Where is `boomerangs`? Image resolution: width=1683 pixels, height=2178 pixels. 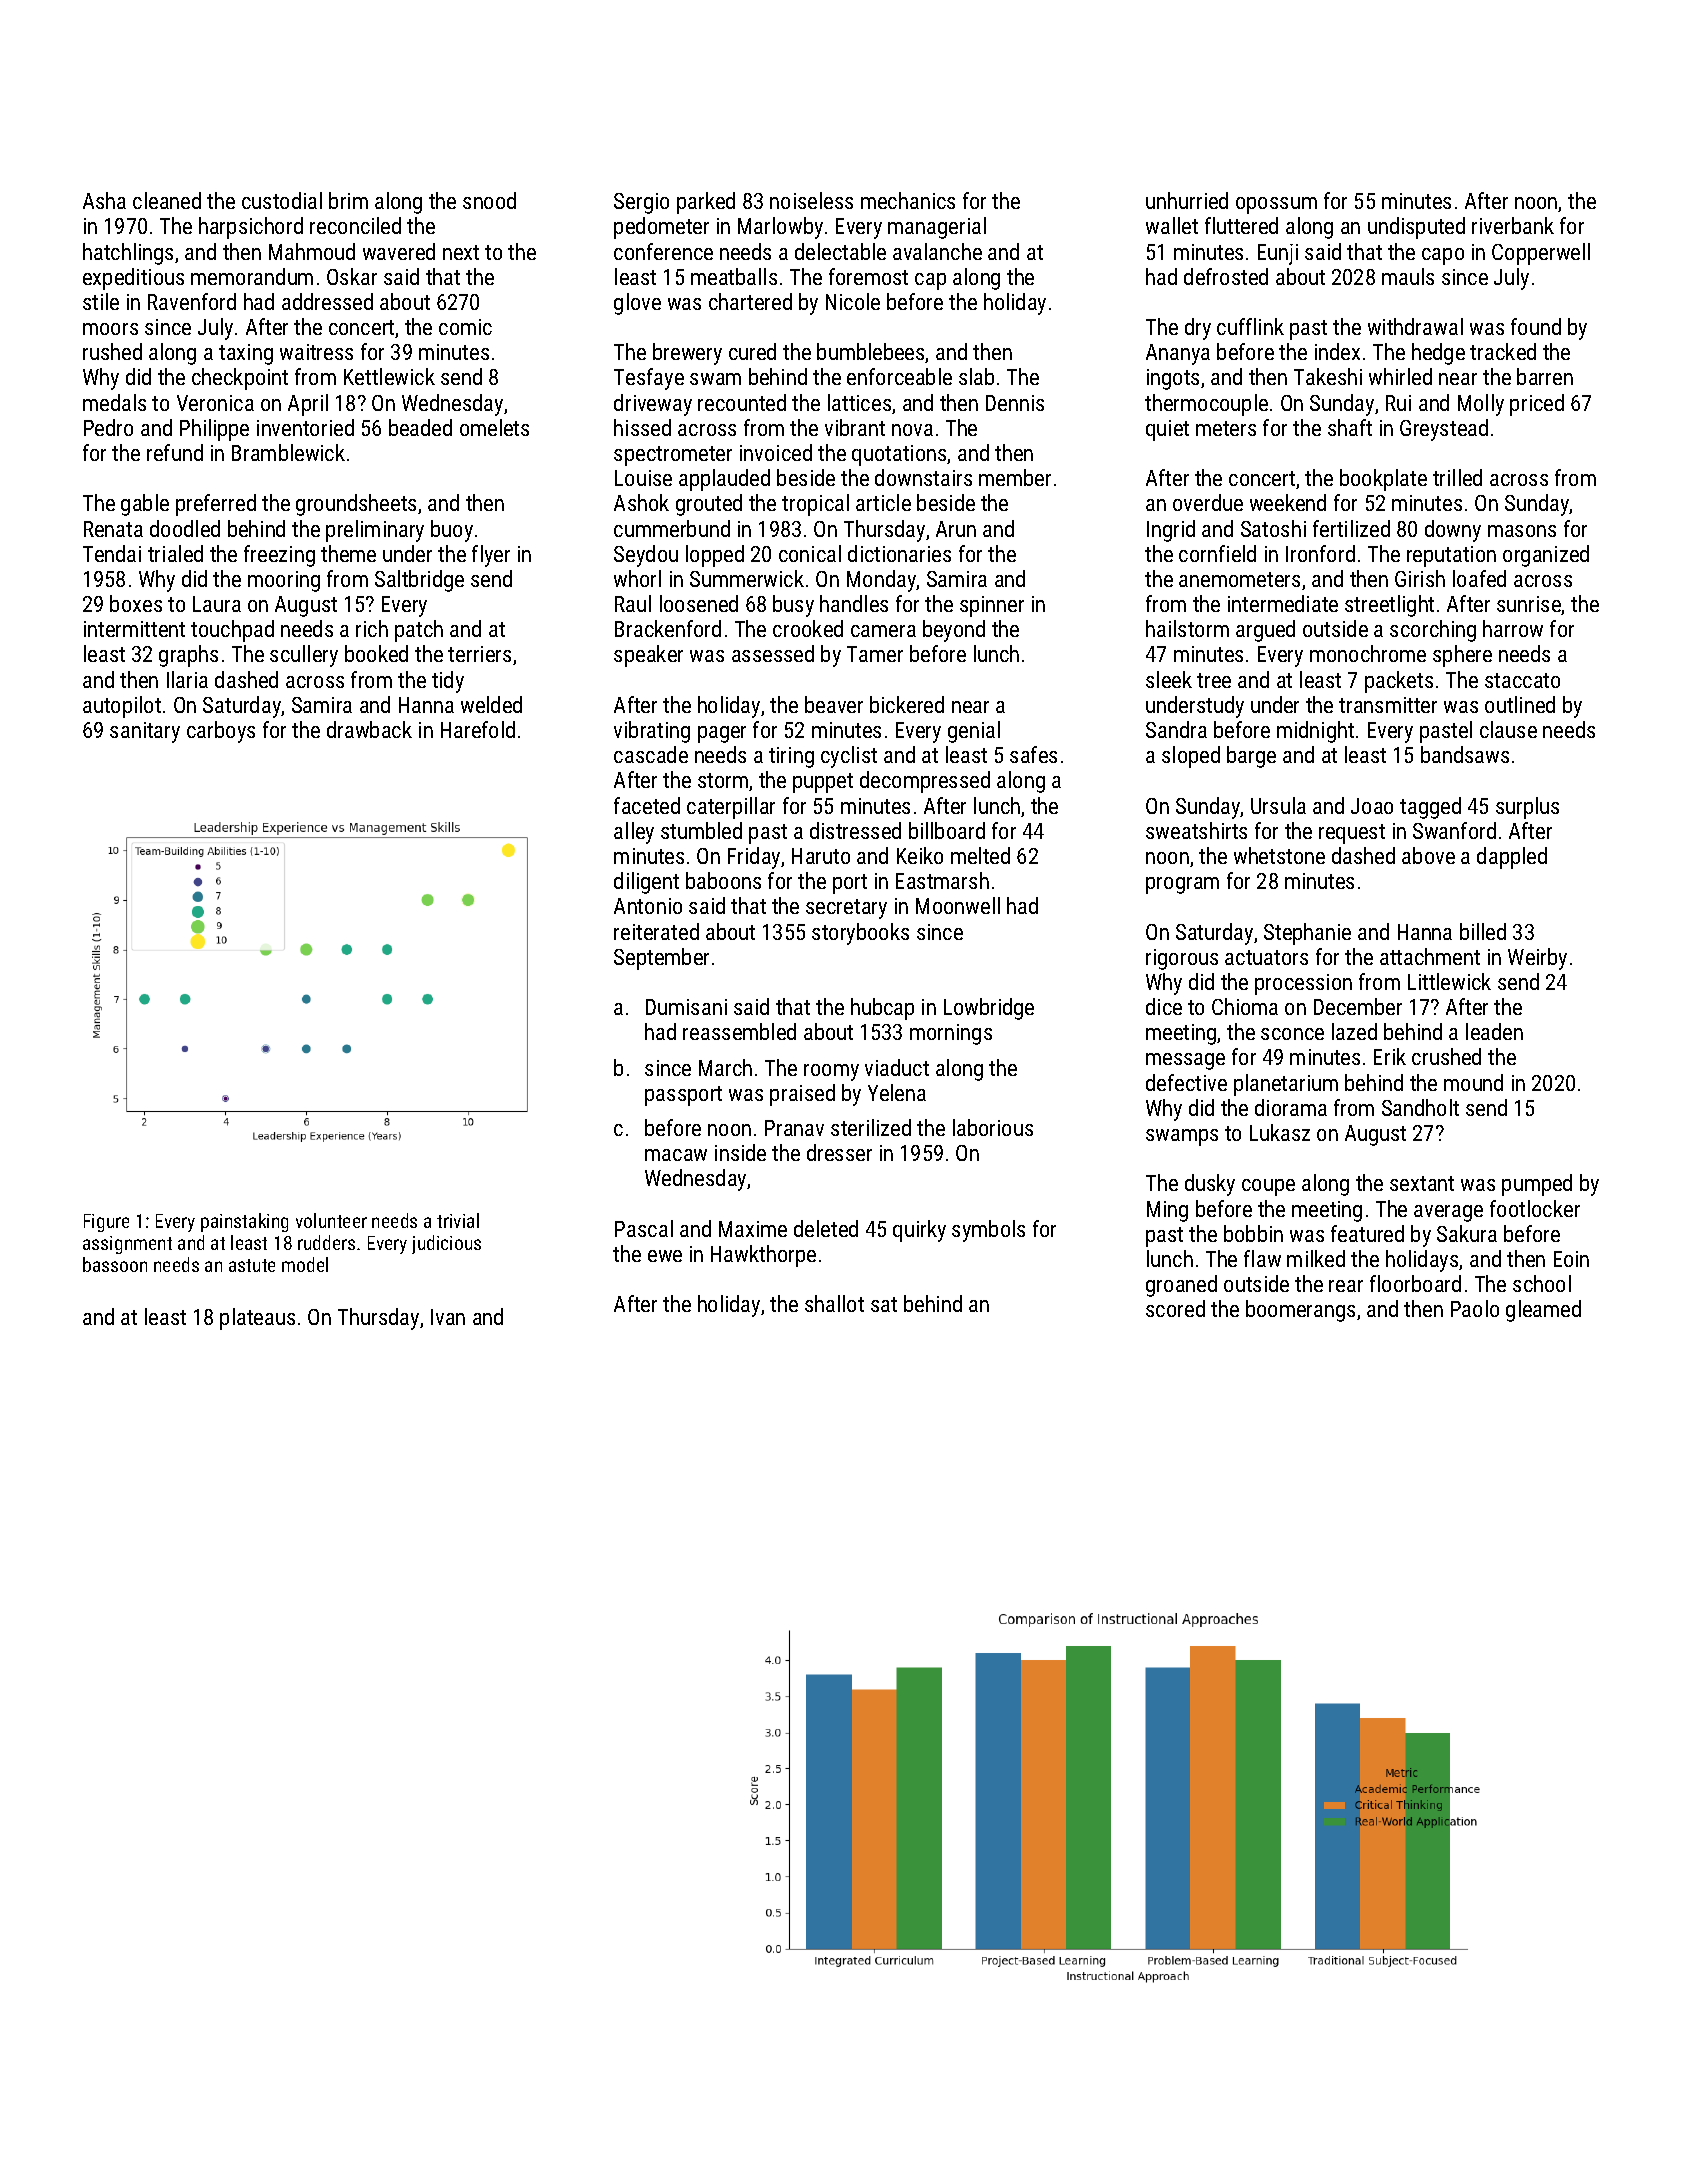
boomerangs is located at coordinates (1300, 1311).
